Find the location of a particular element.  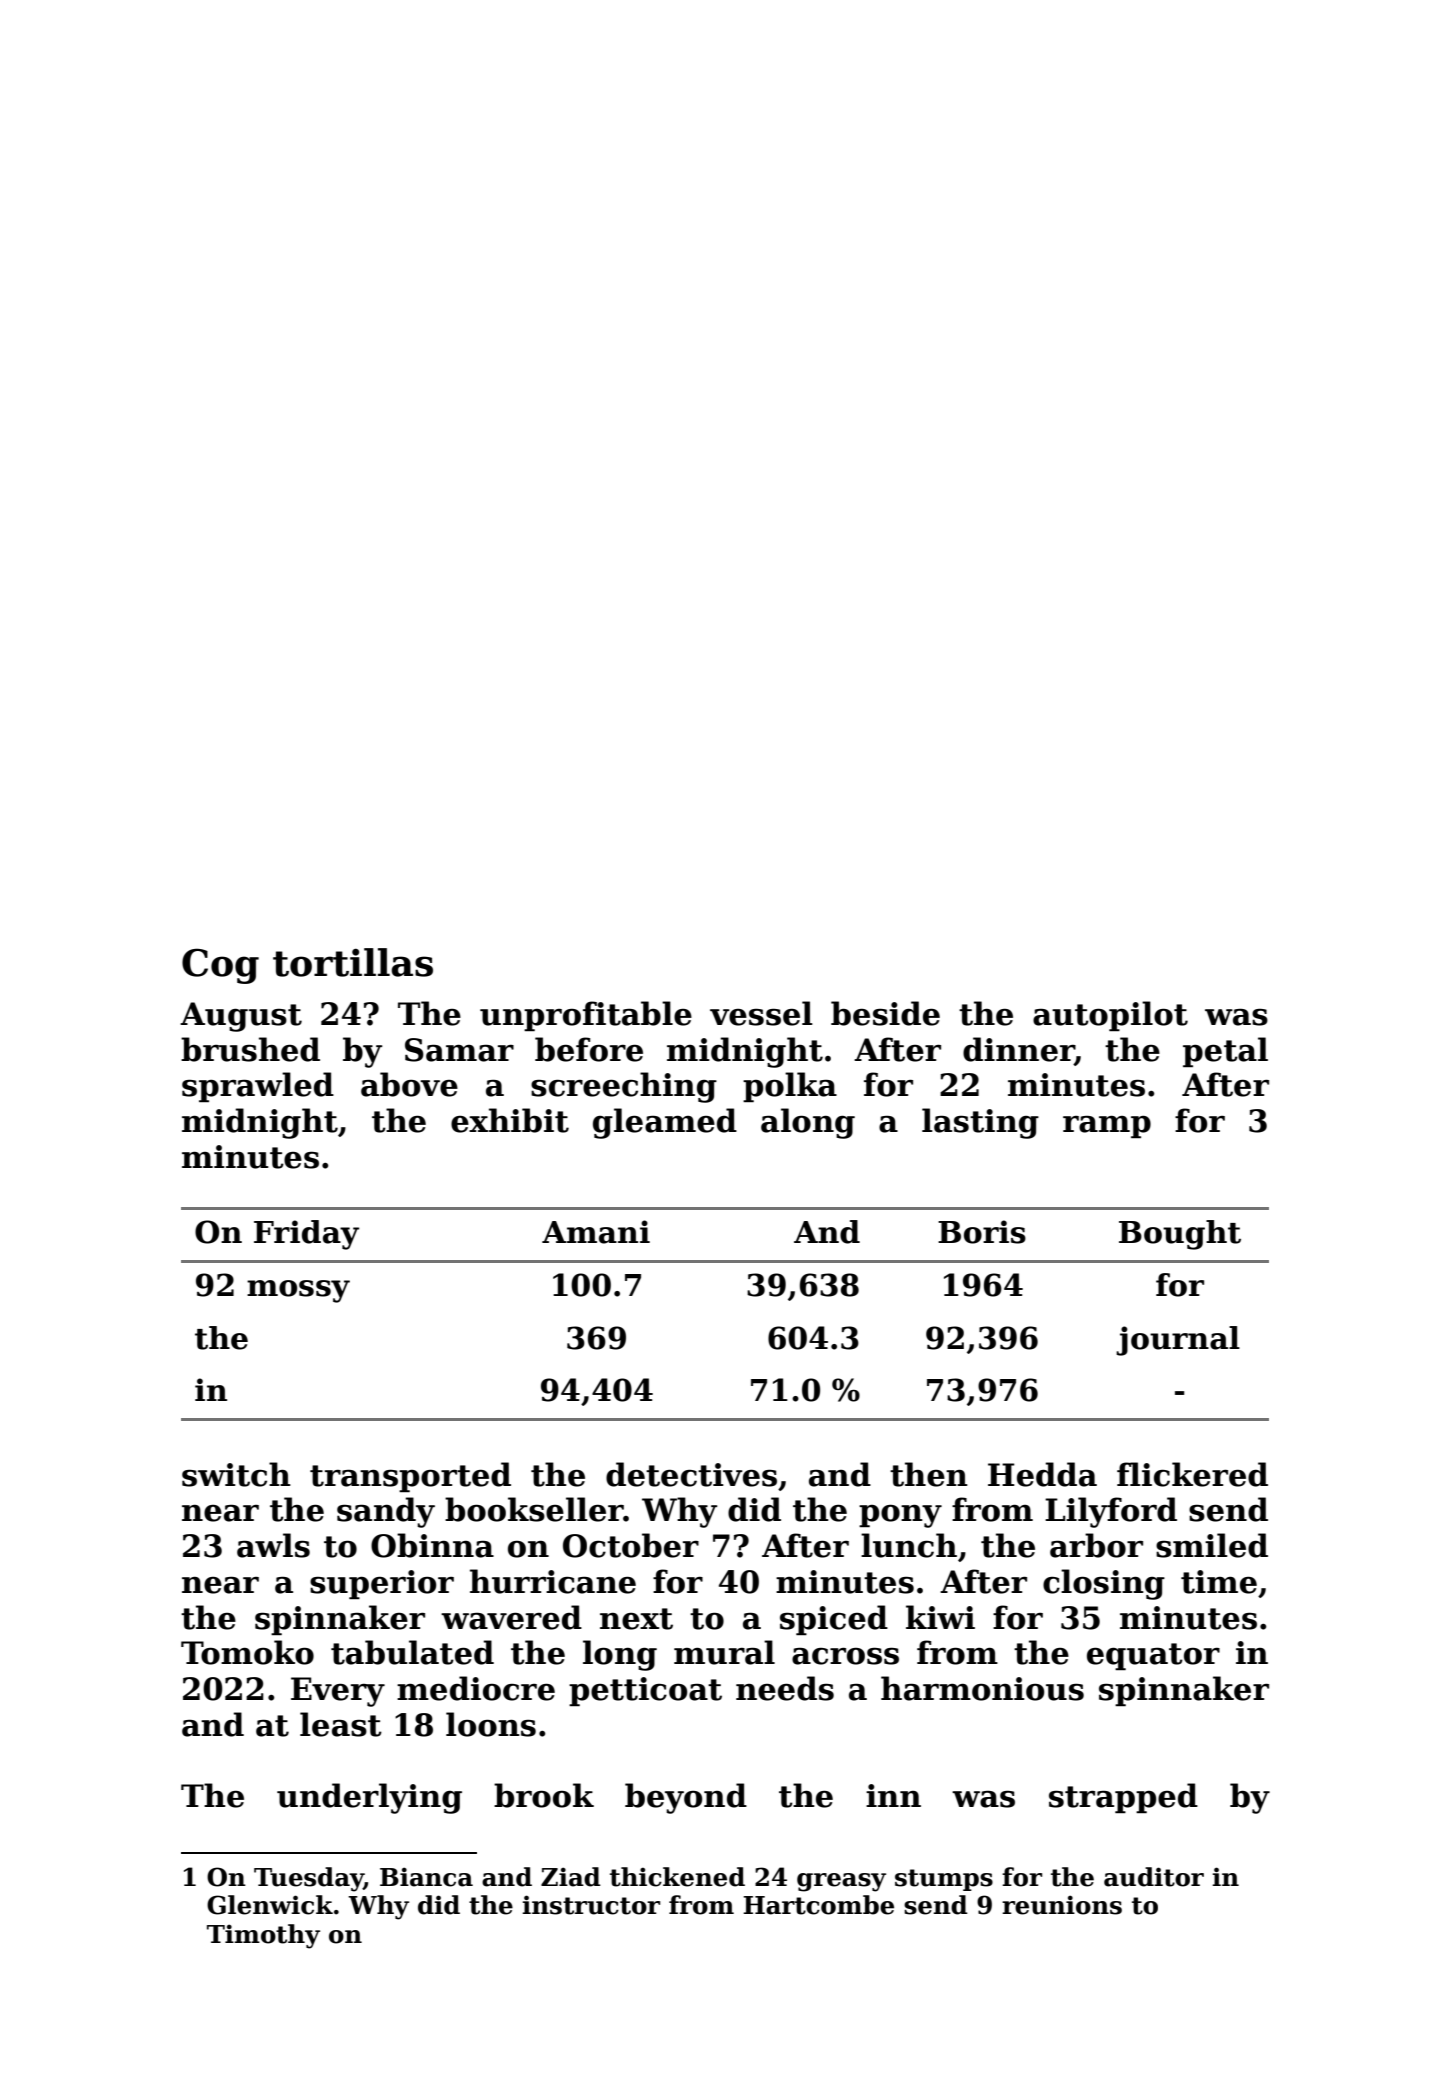

exhibit is located at coordinates (510, 1120).
